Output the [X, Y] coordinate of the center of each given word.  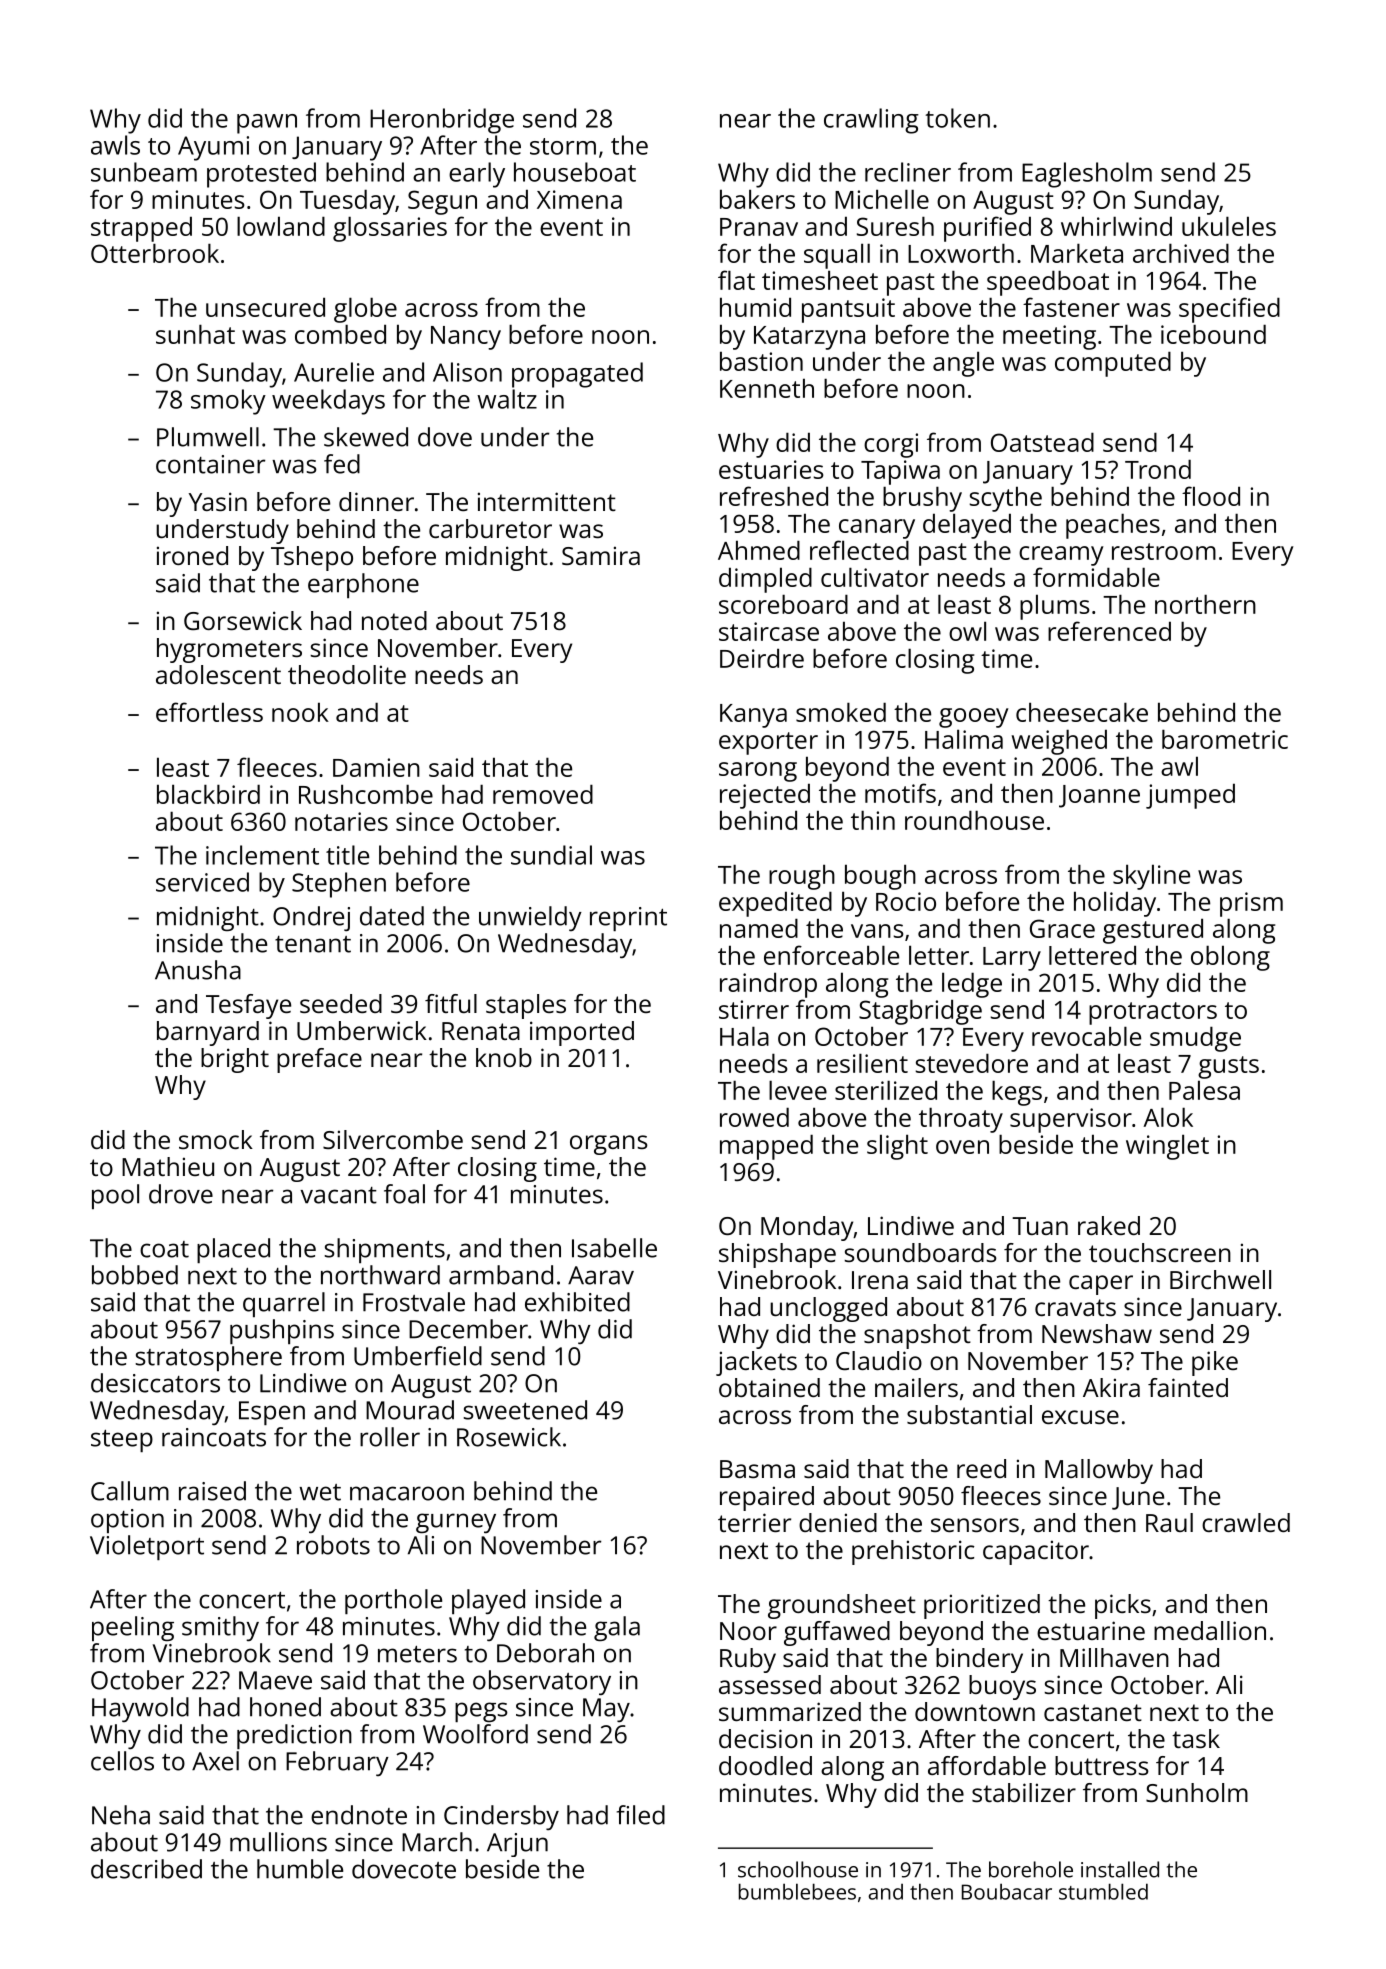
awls [115, 145]
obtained [769, 1387]
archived [1181, 253]
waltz [507, 399]
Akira [1111, 1387]
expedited [775, 904]
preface [319, 1060]
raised [212, 1491]
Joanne [1099, 796]
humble [300, 1869]
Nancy [466, 338]
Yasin [218, 501]
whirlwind [1116, 226]
